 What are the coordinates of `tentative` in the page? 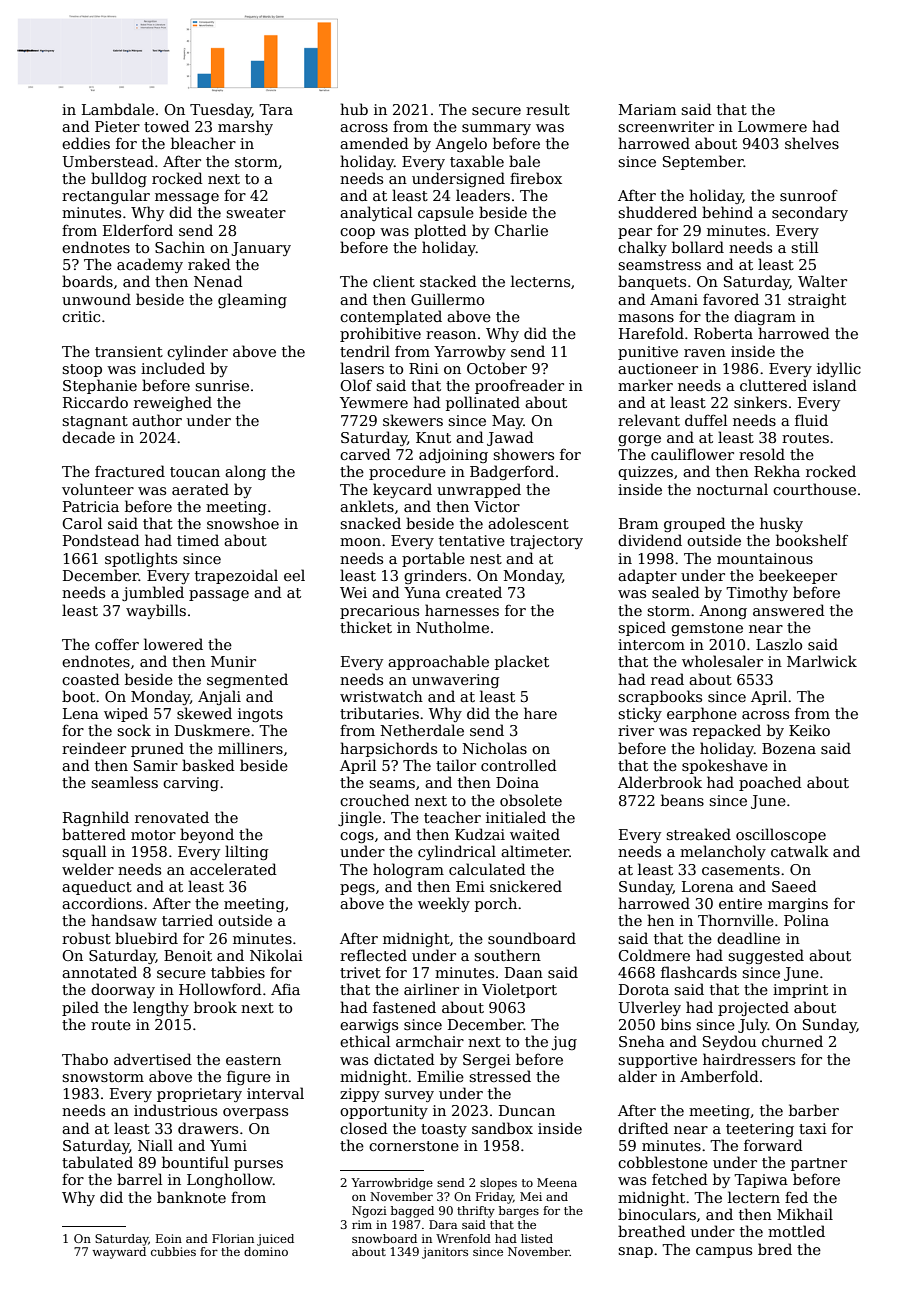 It's located at (472, 540).
